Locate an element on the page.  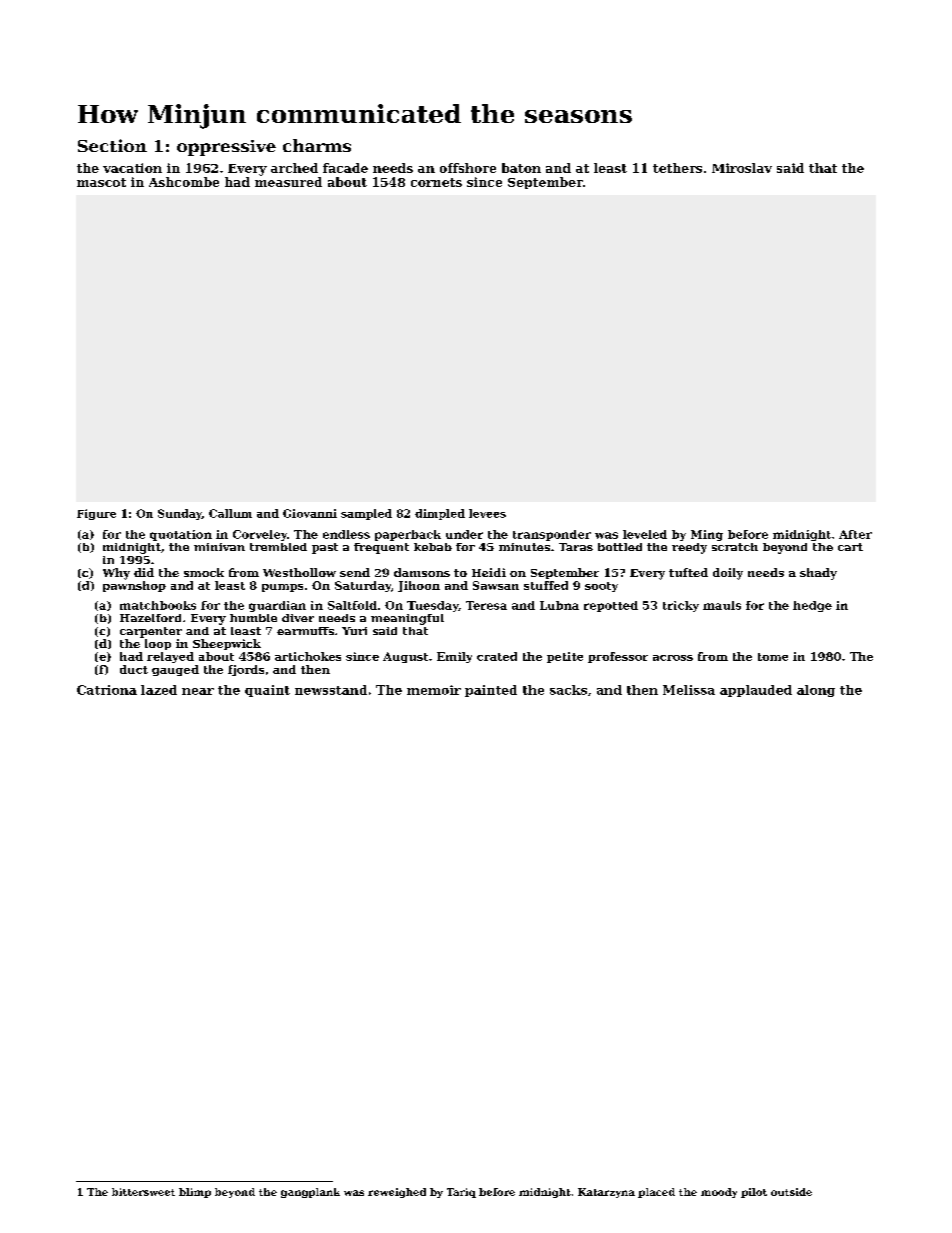
painted is located at coordinates (491, 691).
